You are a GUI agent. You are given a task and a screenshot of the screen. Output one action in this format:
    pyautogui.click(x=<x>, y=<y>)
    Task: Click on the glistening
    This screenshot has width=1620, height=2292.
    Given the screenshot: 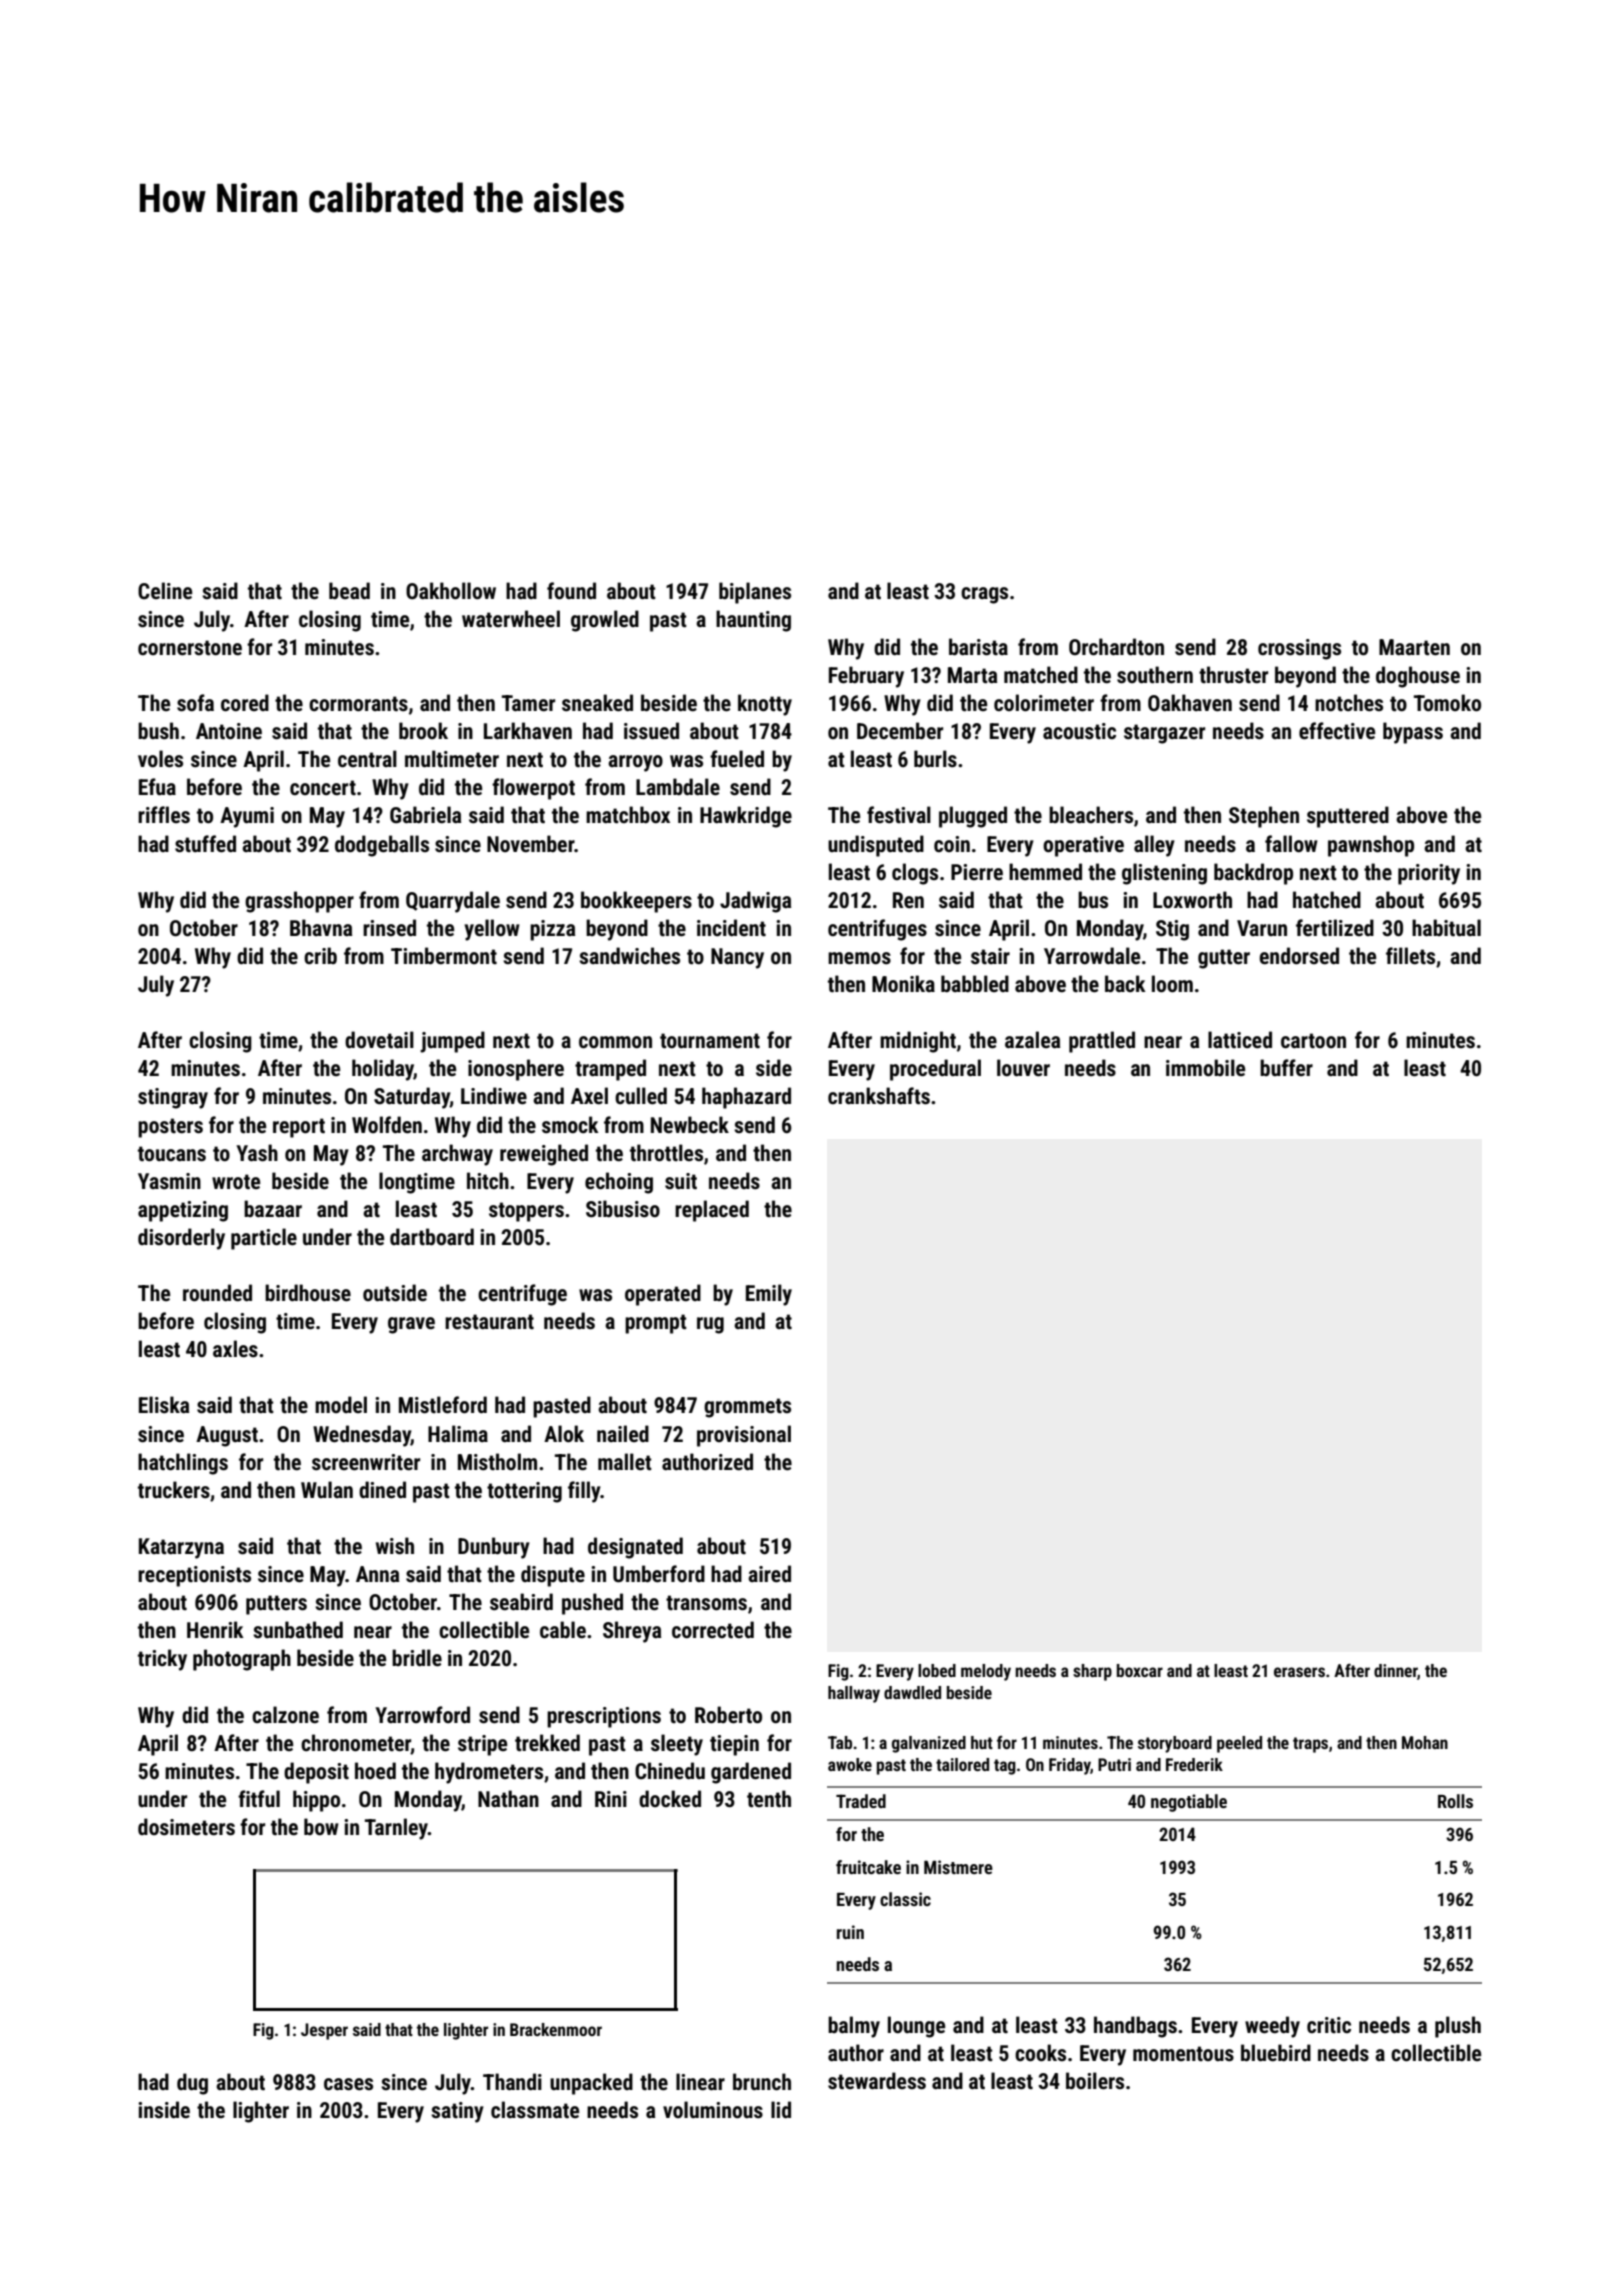 What is the action you would take?
    pyautogui.click(x=1164, y=874)
